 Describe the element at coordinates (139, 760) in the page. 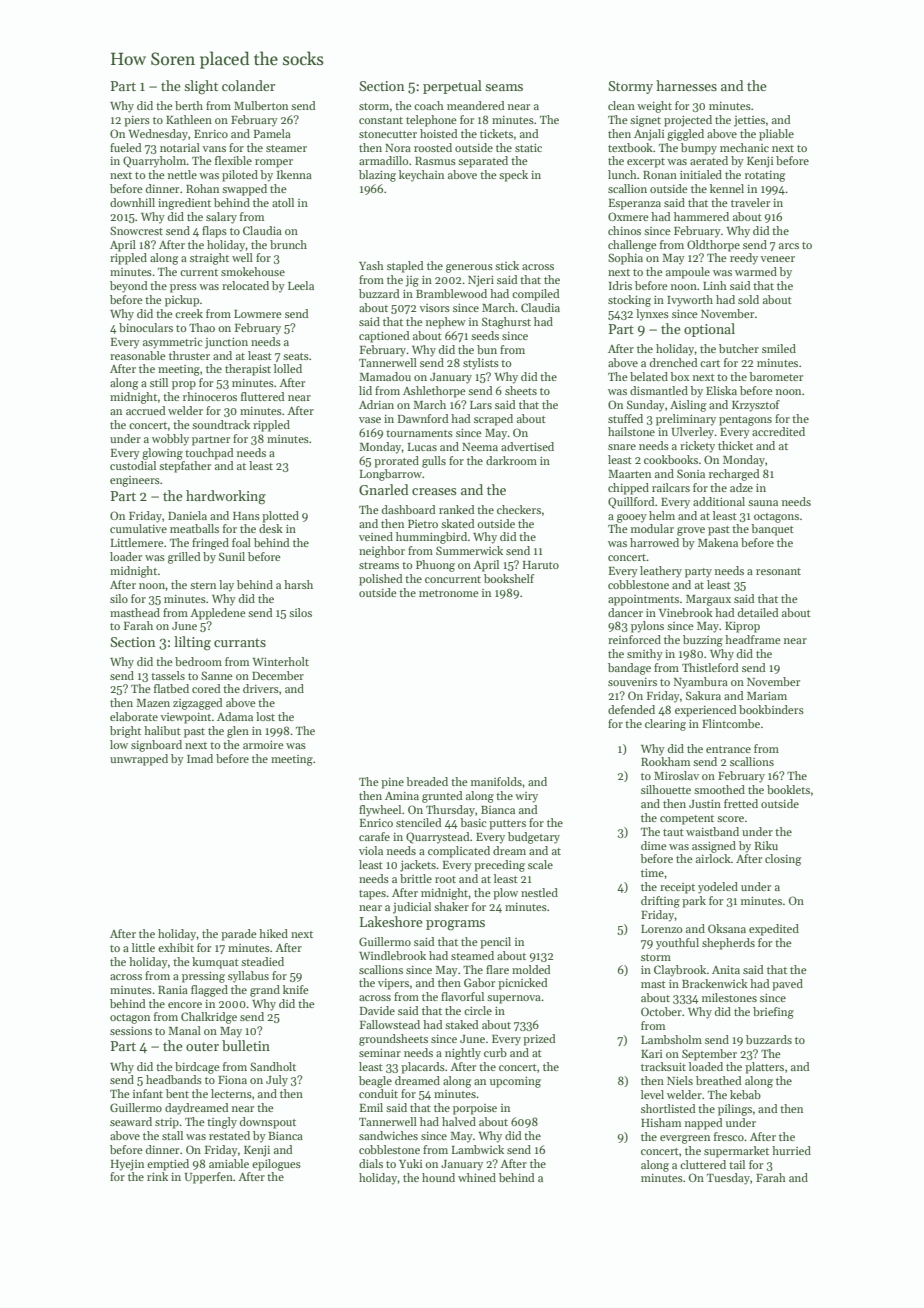

I see `unwrapped` at that location.
